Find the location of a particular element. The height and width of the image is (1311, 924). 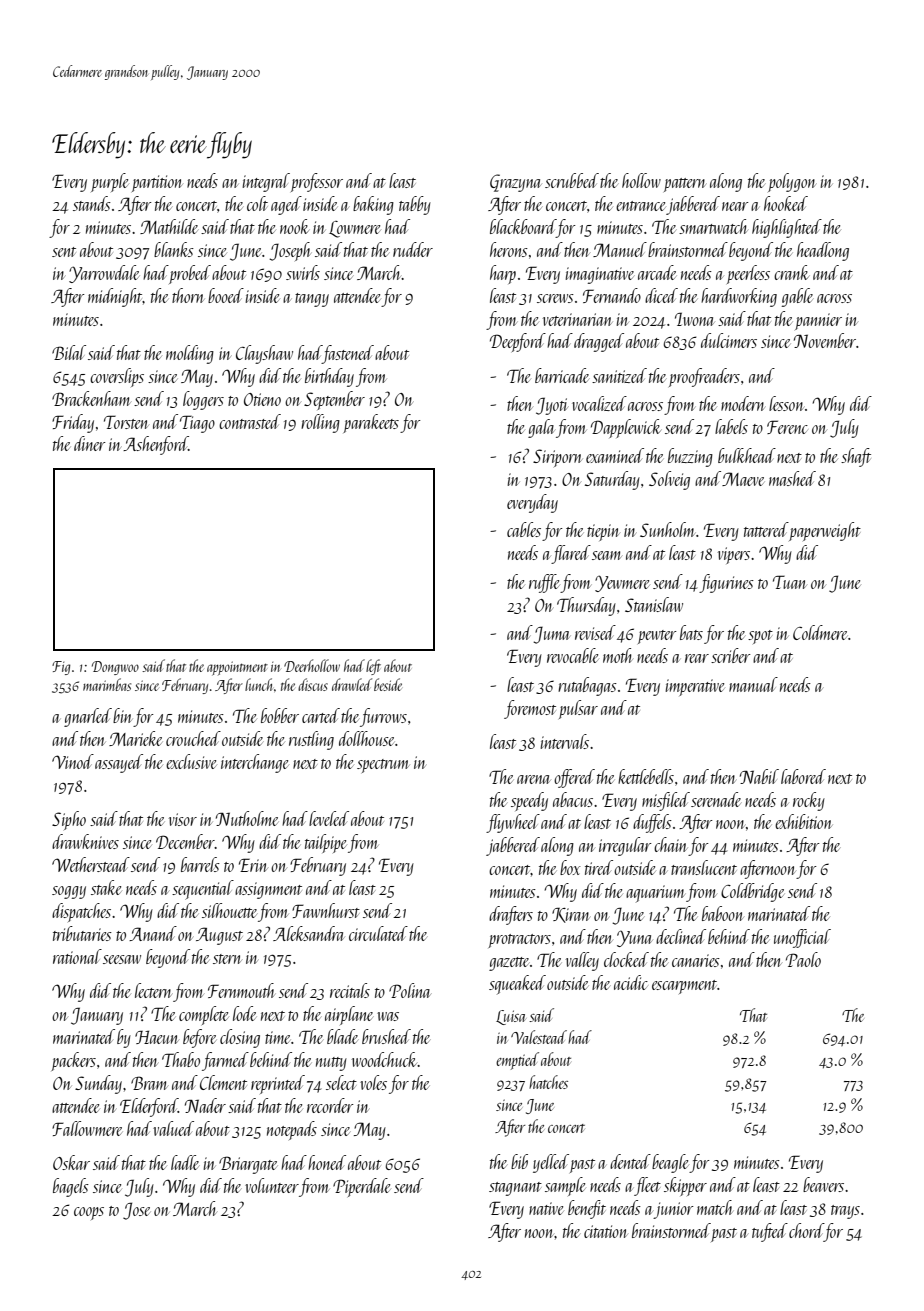

tabby is located at coordinates (415, 205).
